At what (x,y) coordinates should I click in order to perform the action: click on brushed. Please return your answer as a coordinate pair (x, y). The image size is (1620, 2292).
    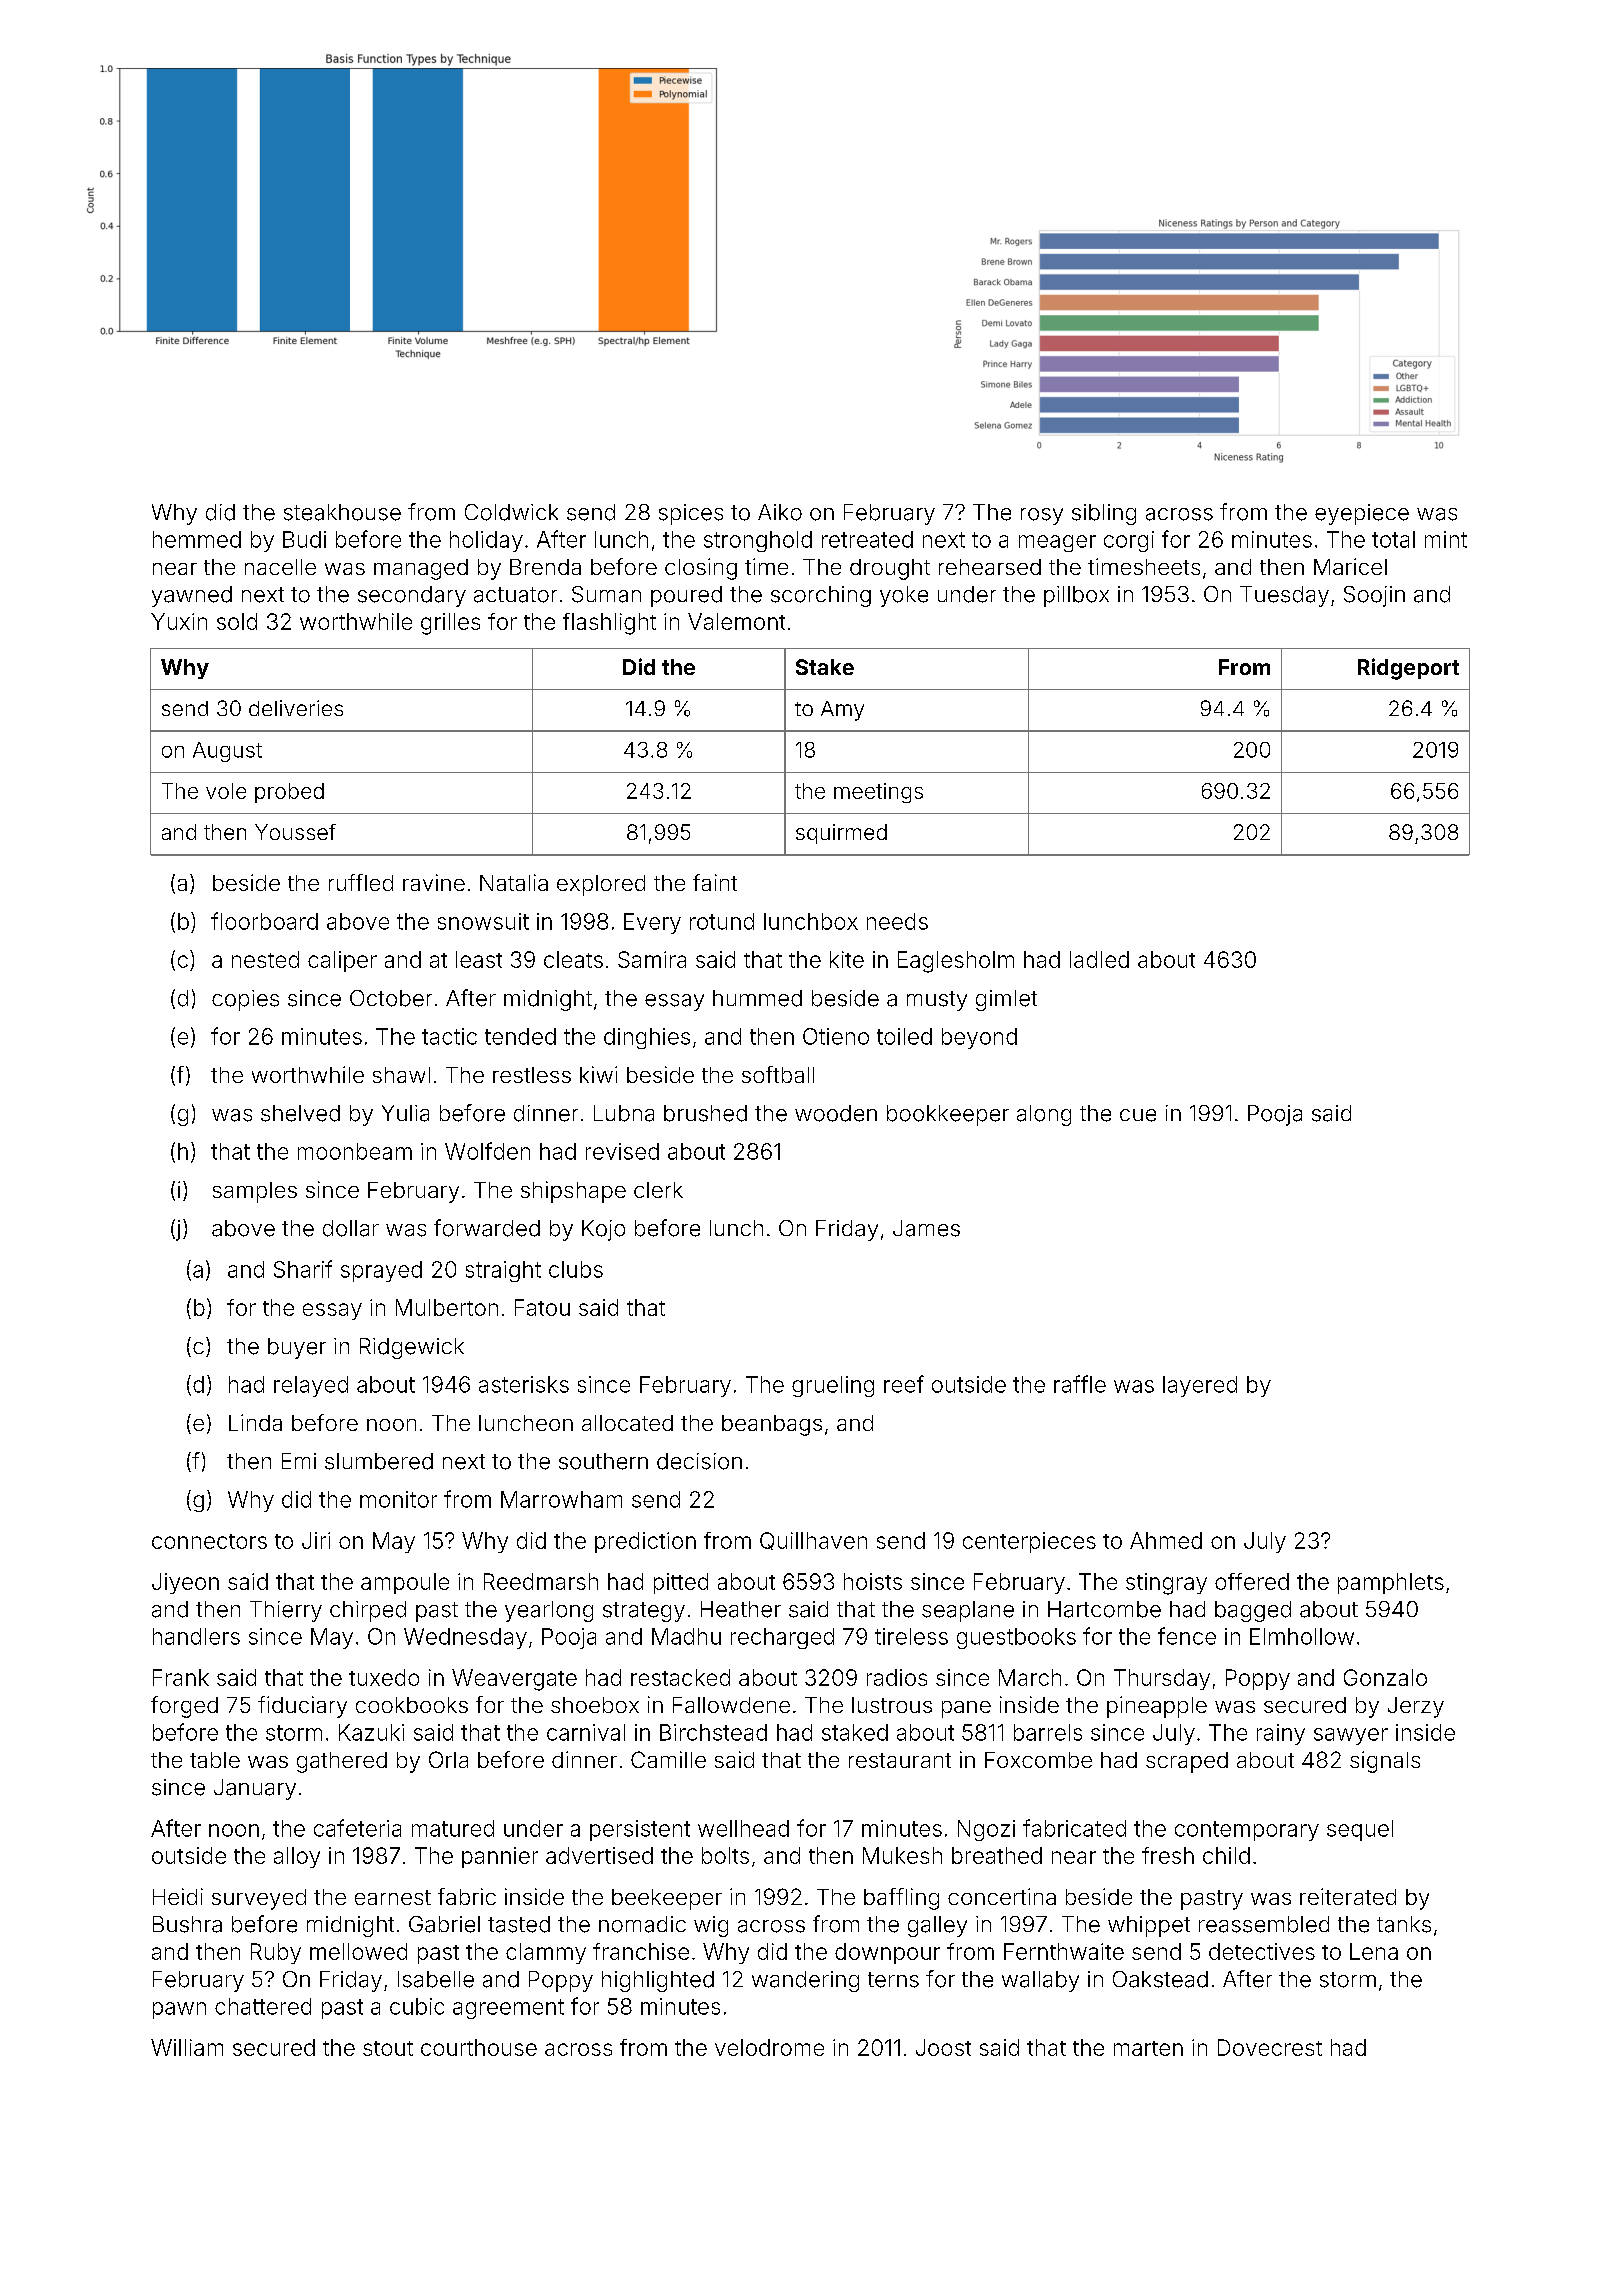
    Looking at the image, I should click on (705, 1113).
